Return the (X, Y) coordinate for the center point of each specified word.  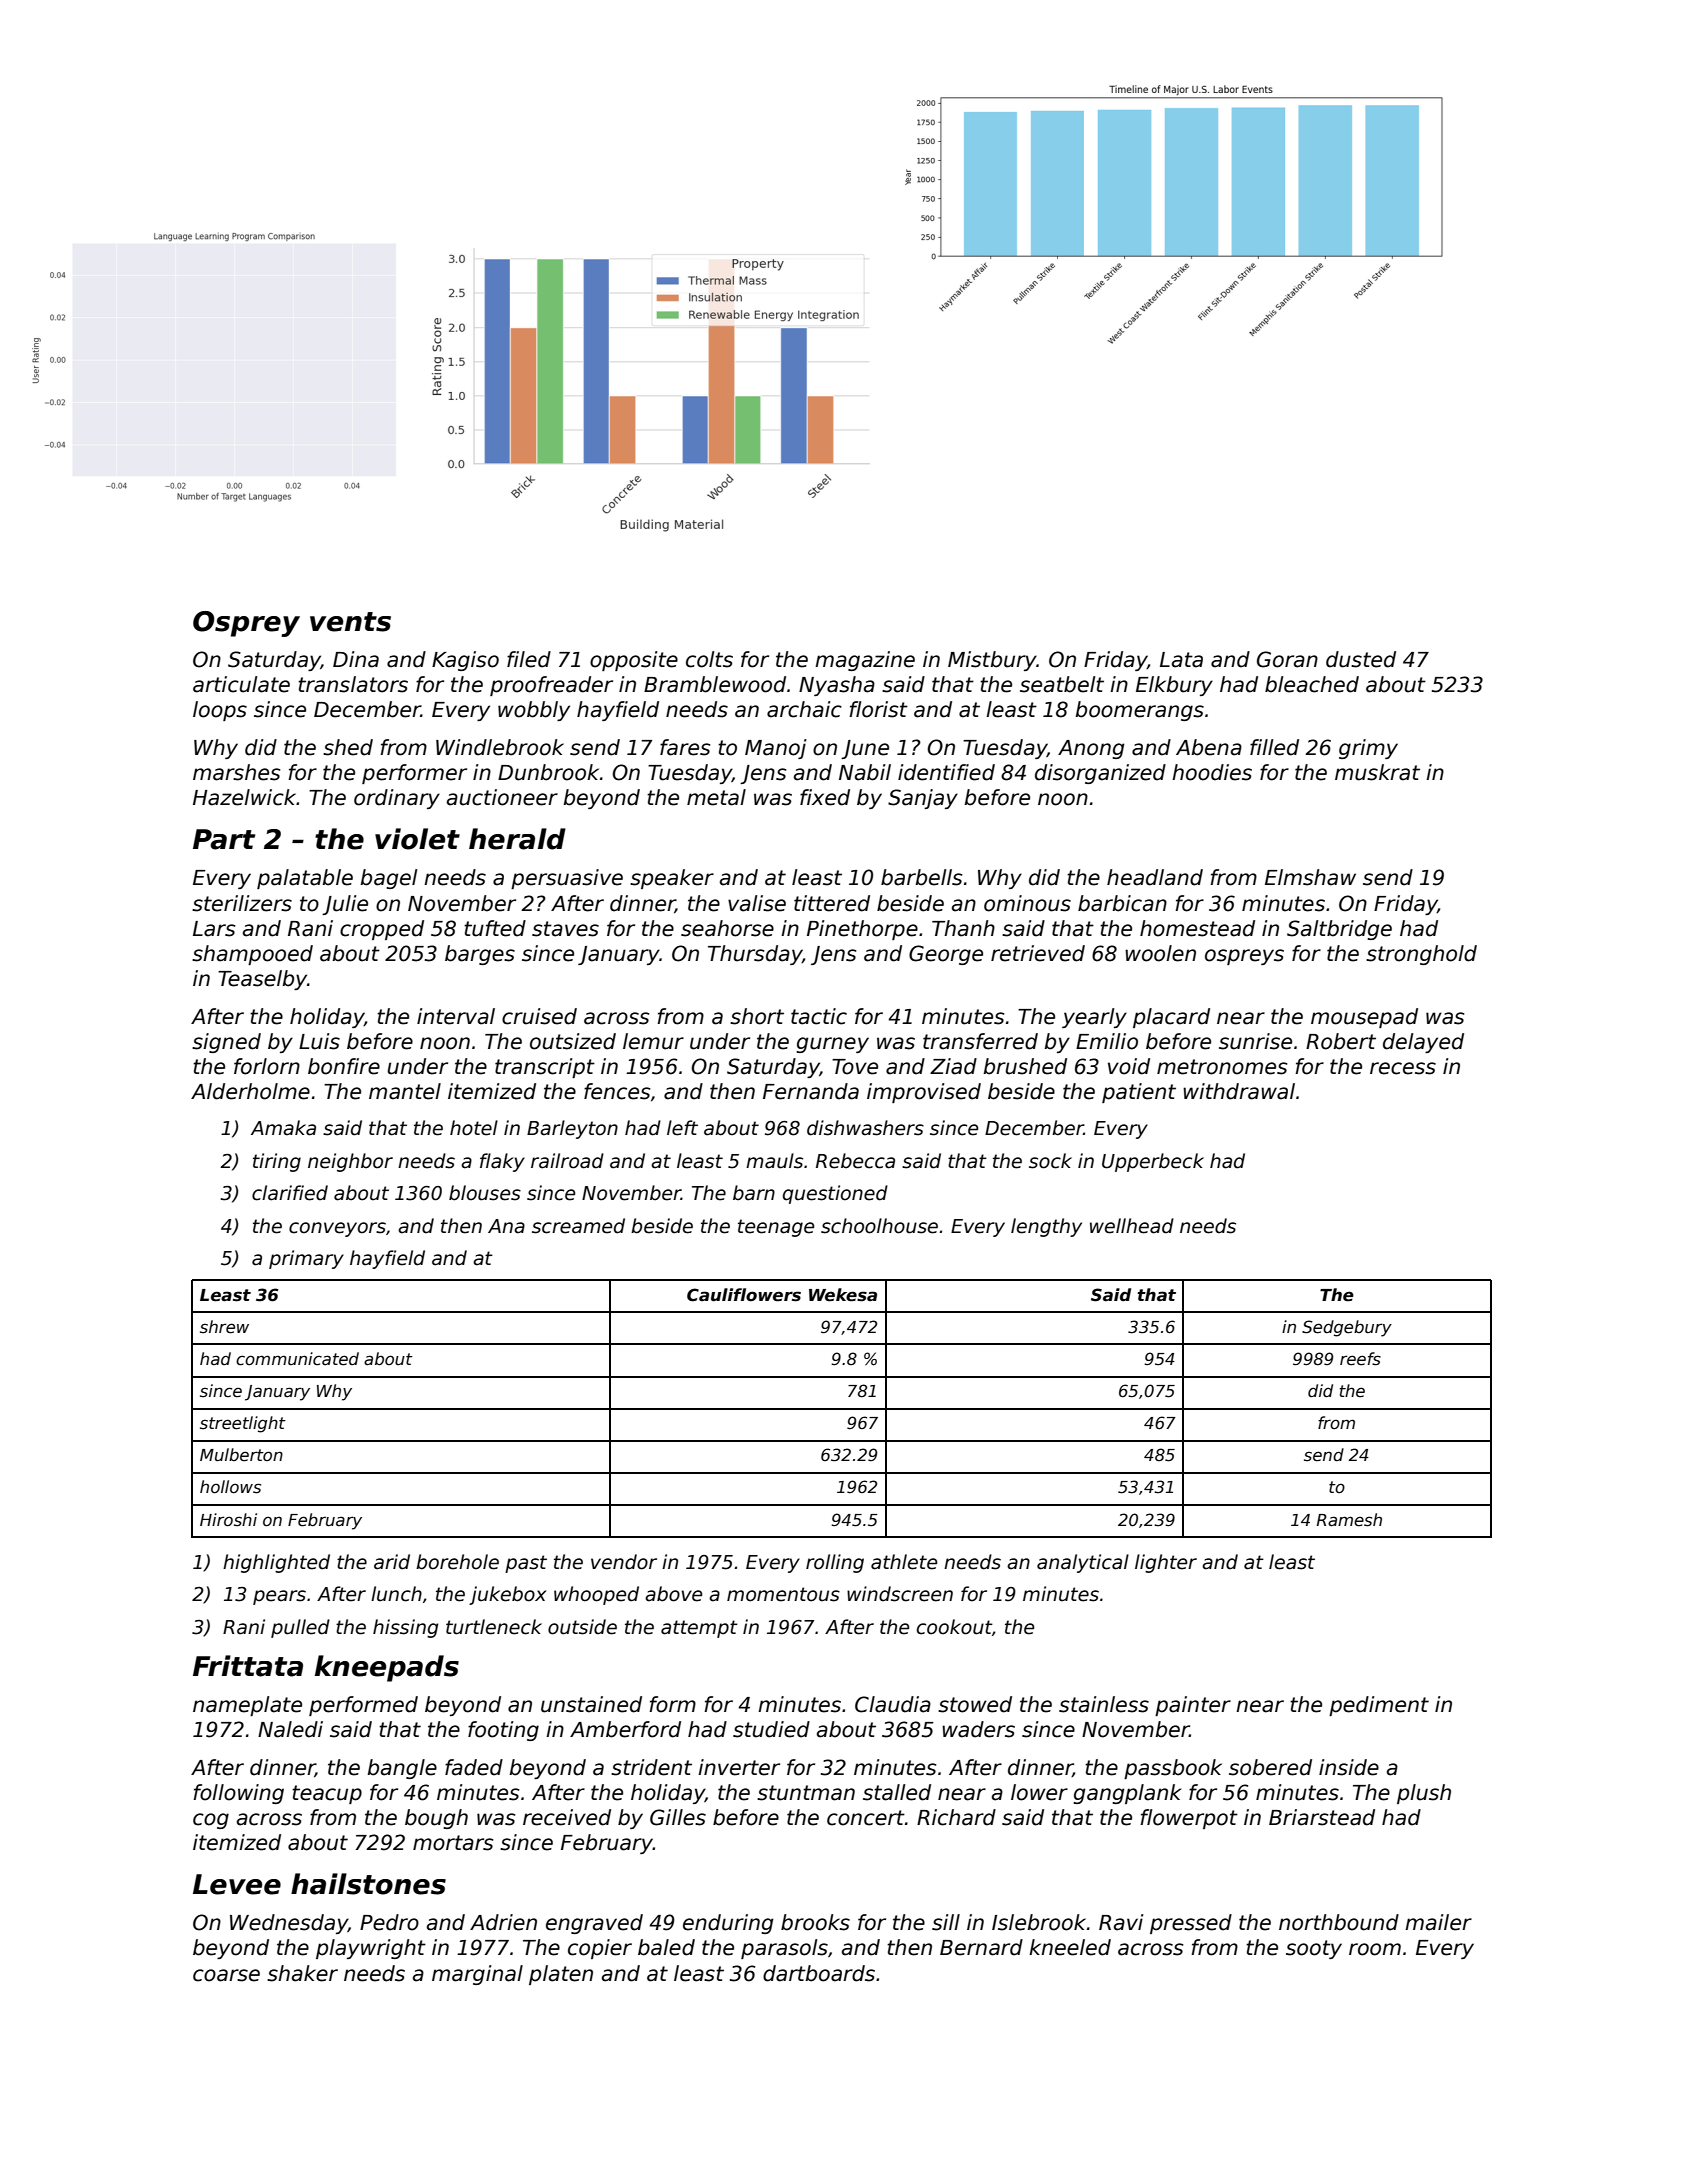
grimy (1368, 749)
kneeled (1070, 1947)
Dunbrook (548, 772)
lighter (1166, 1563)
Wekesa (843, 1295)
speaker (672, 879)
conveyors (337, 1229)
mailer (1438, 1922)
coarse (226, 1975)
